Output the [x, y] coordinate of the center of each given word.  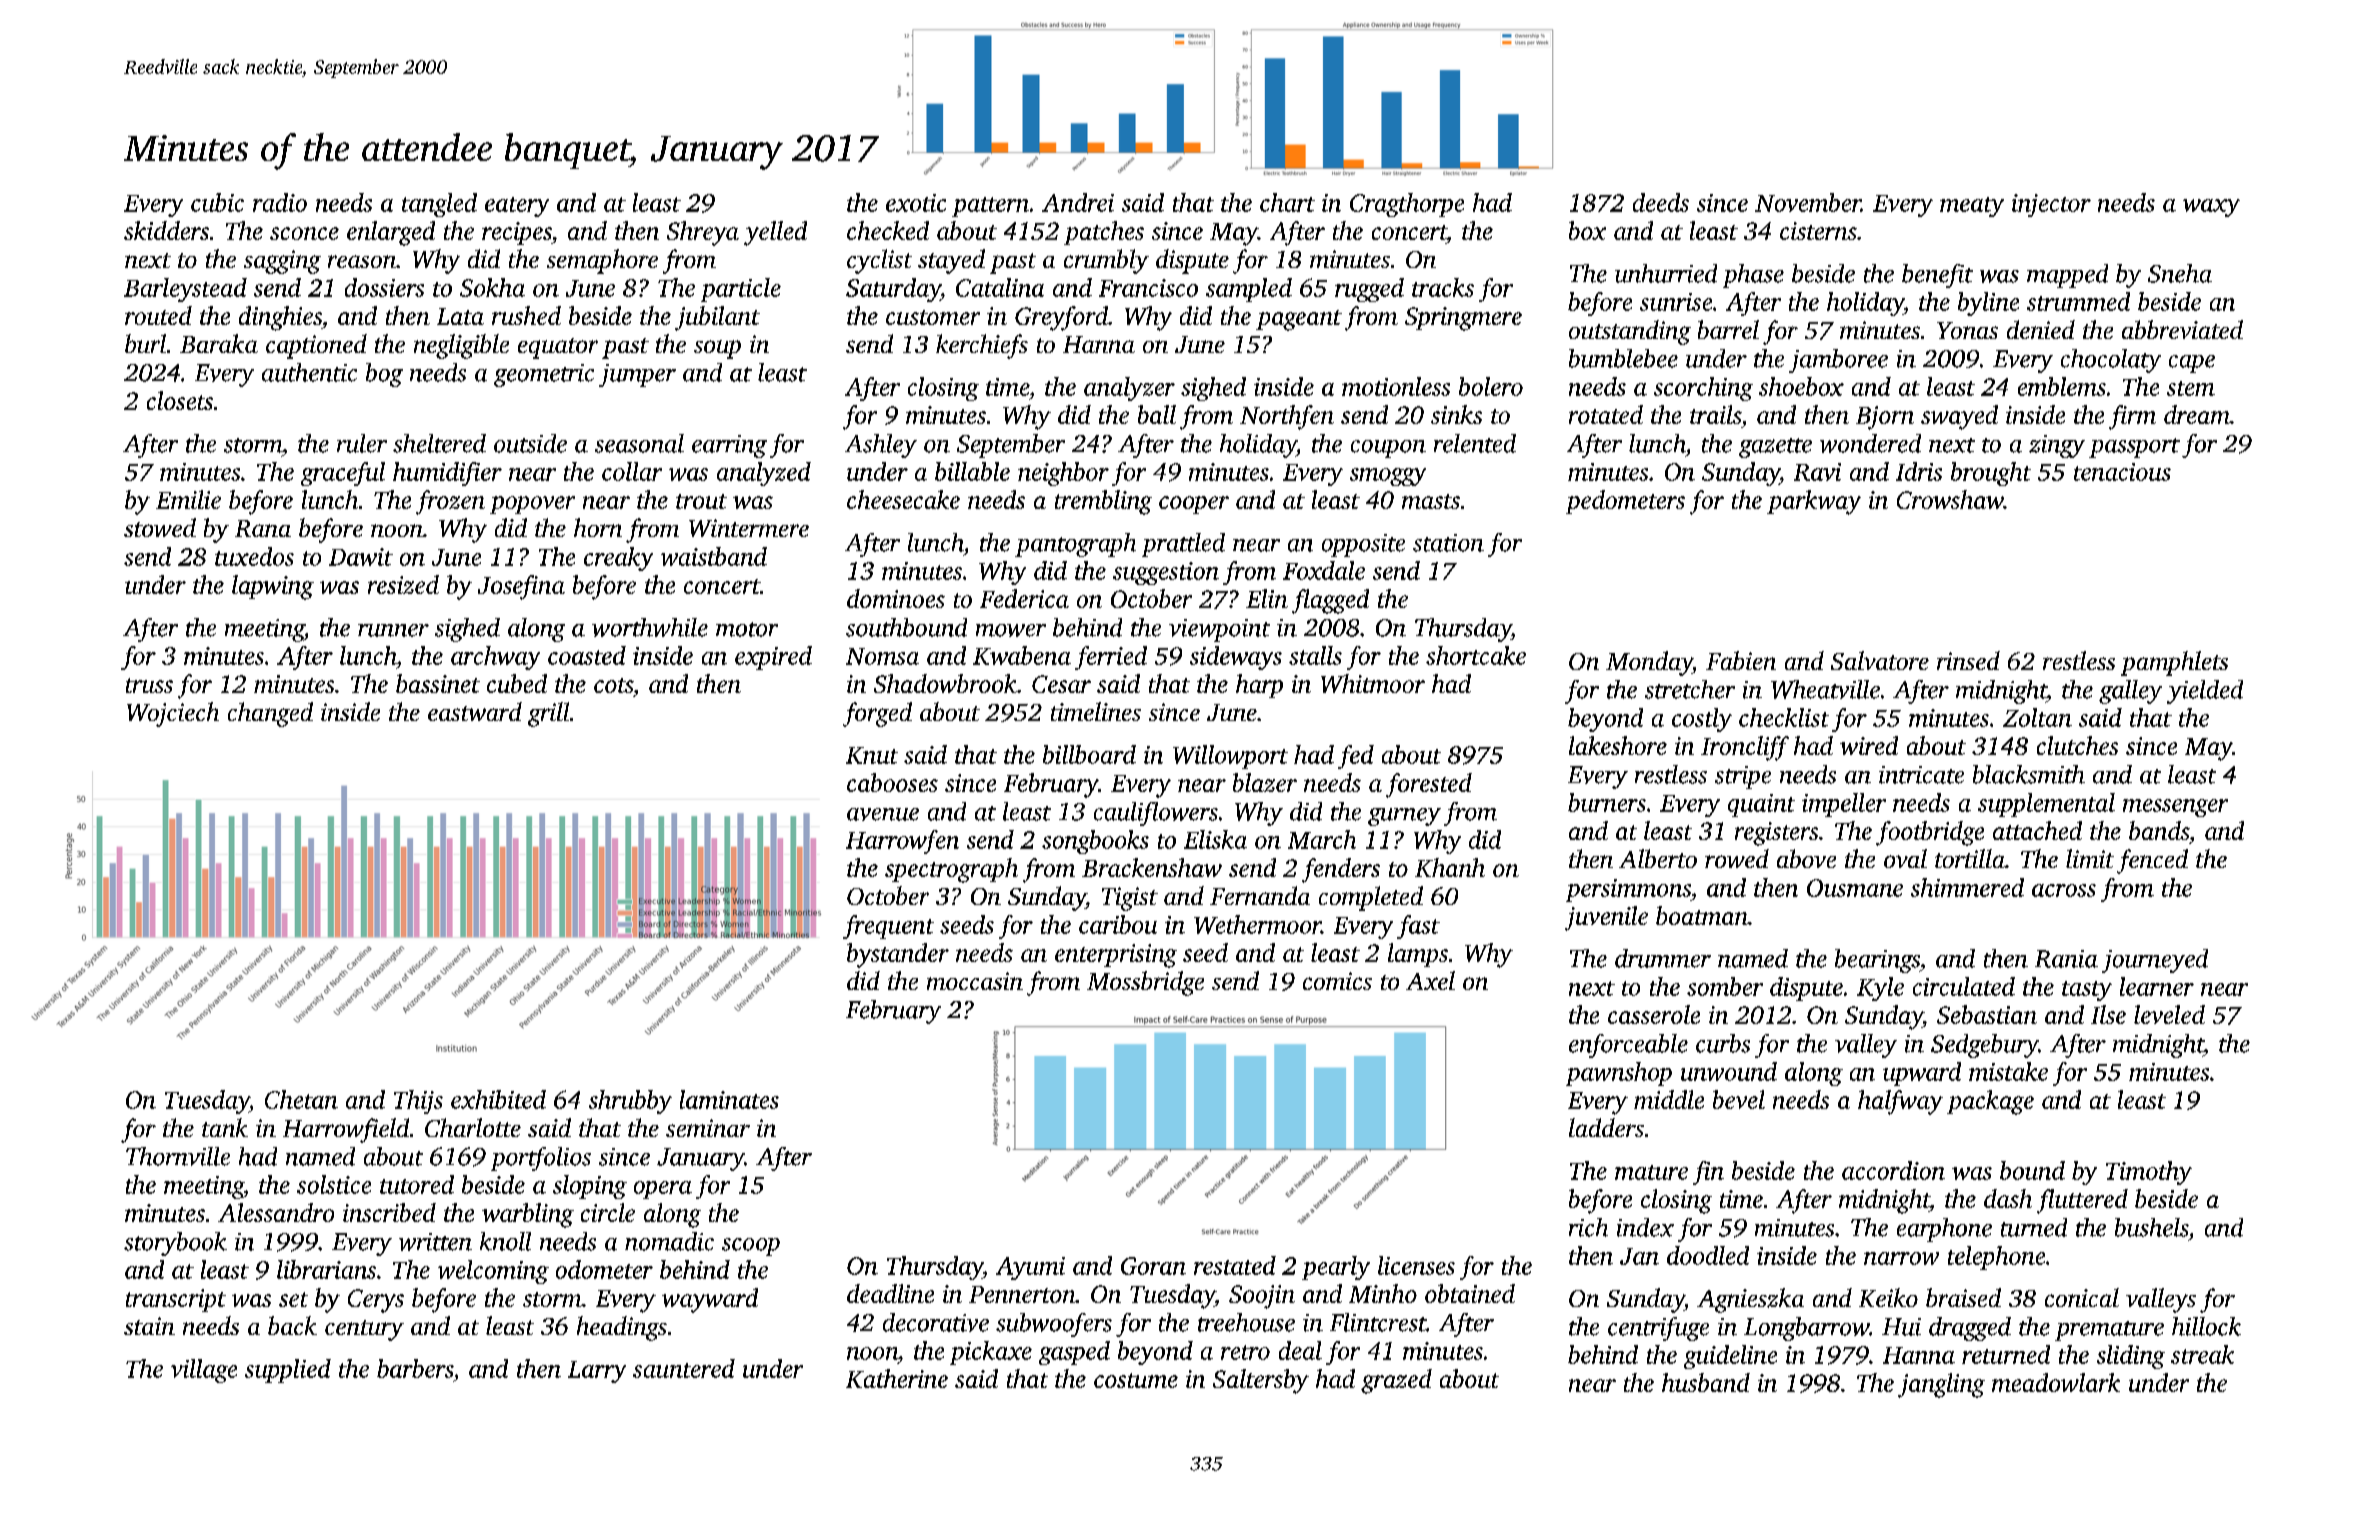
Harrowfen [902, 842]
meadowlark [2056, 1382]
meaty [1972, 207]
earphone [1944, 1230]
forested [1429, 785]
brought [1991, 474]
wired [1869, 745]
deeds [1661, 202]
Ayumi [1030, 1268]
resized [403, 584]
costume [1136, 1380]
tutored [417, 1184]
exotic [916, 203]
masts [1431, 501]
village [204, 1371]
